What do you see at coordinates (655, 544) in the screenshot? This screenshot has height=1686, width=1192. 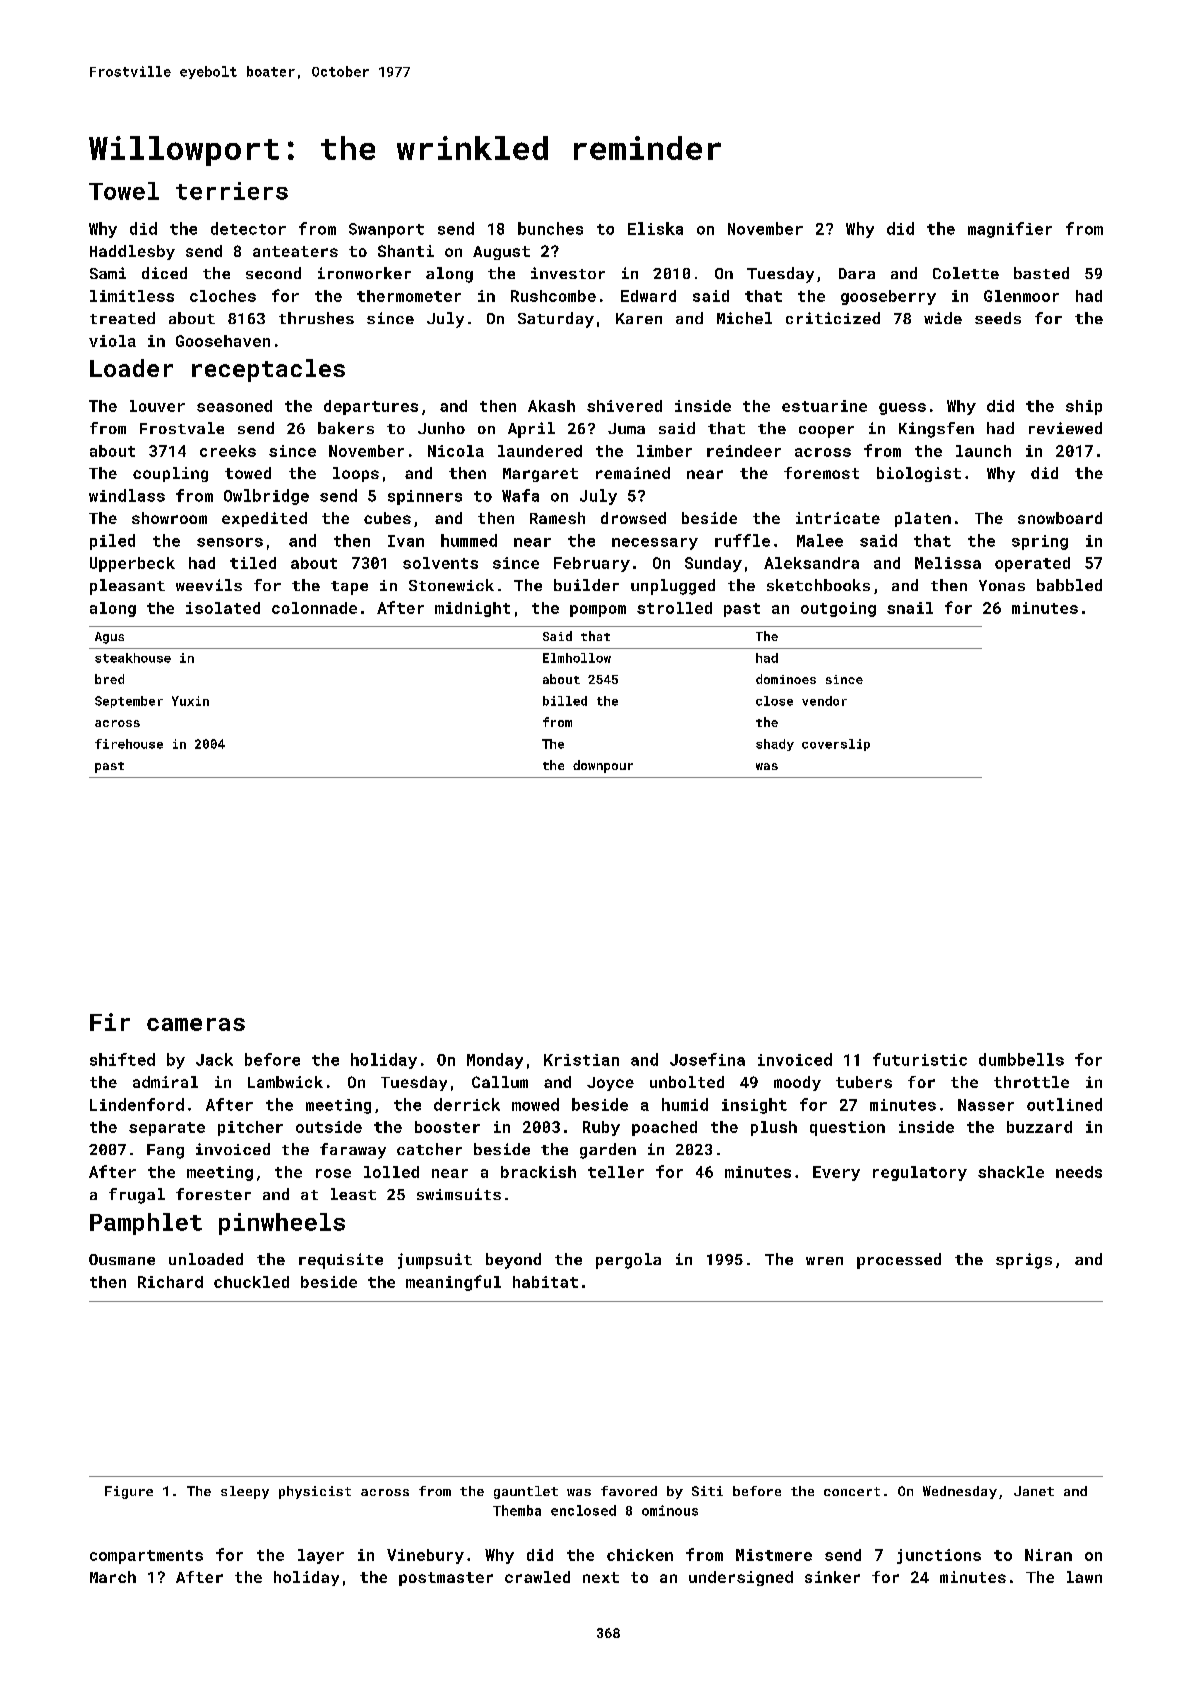 I see `necessary` at bounding box center [655, 544].
